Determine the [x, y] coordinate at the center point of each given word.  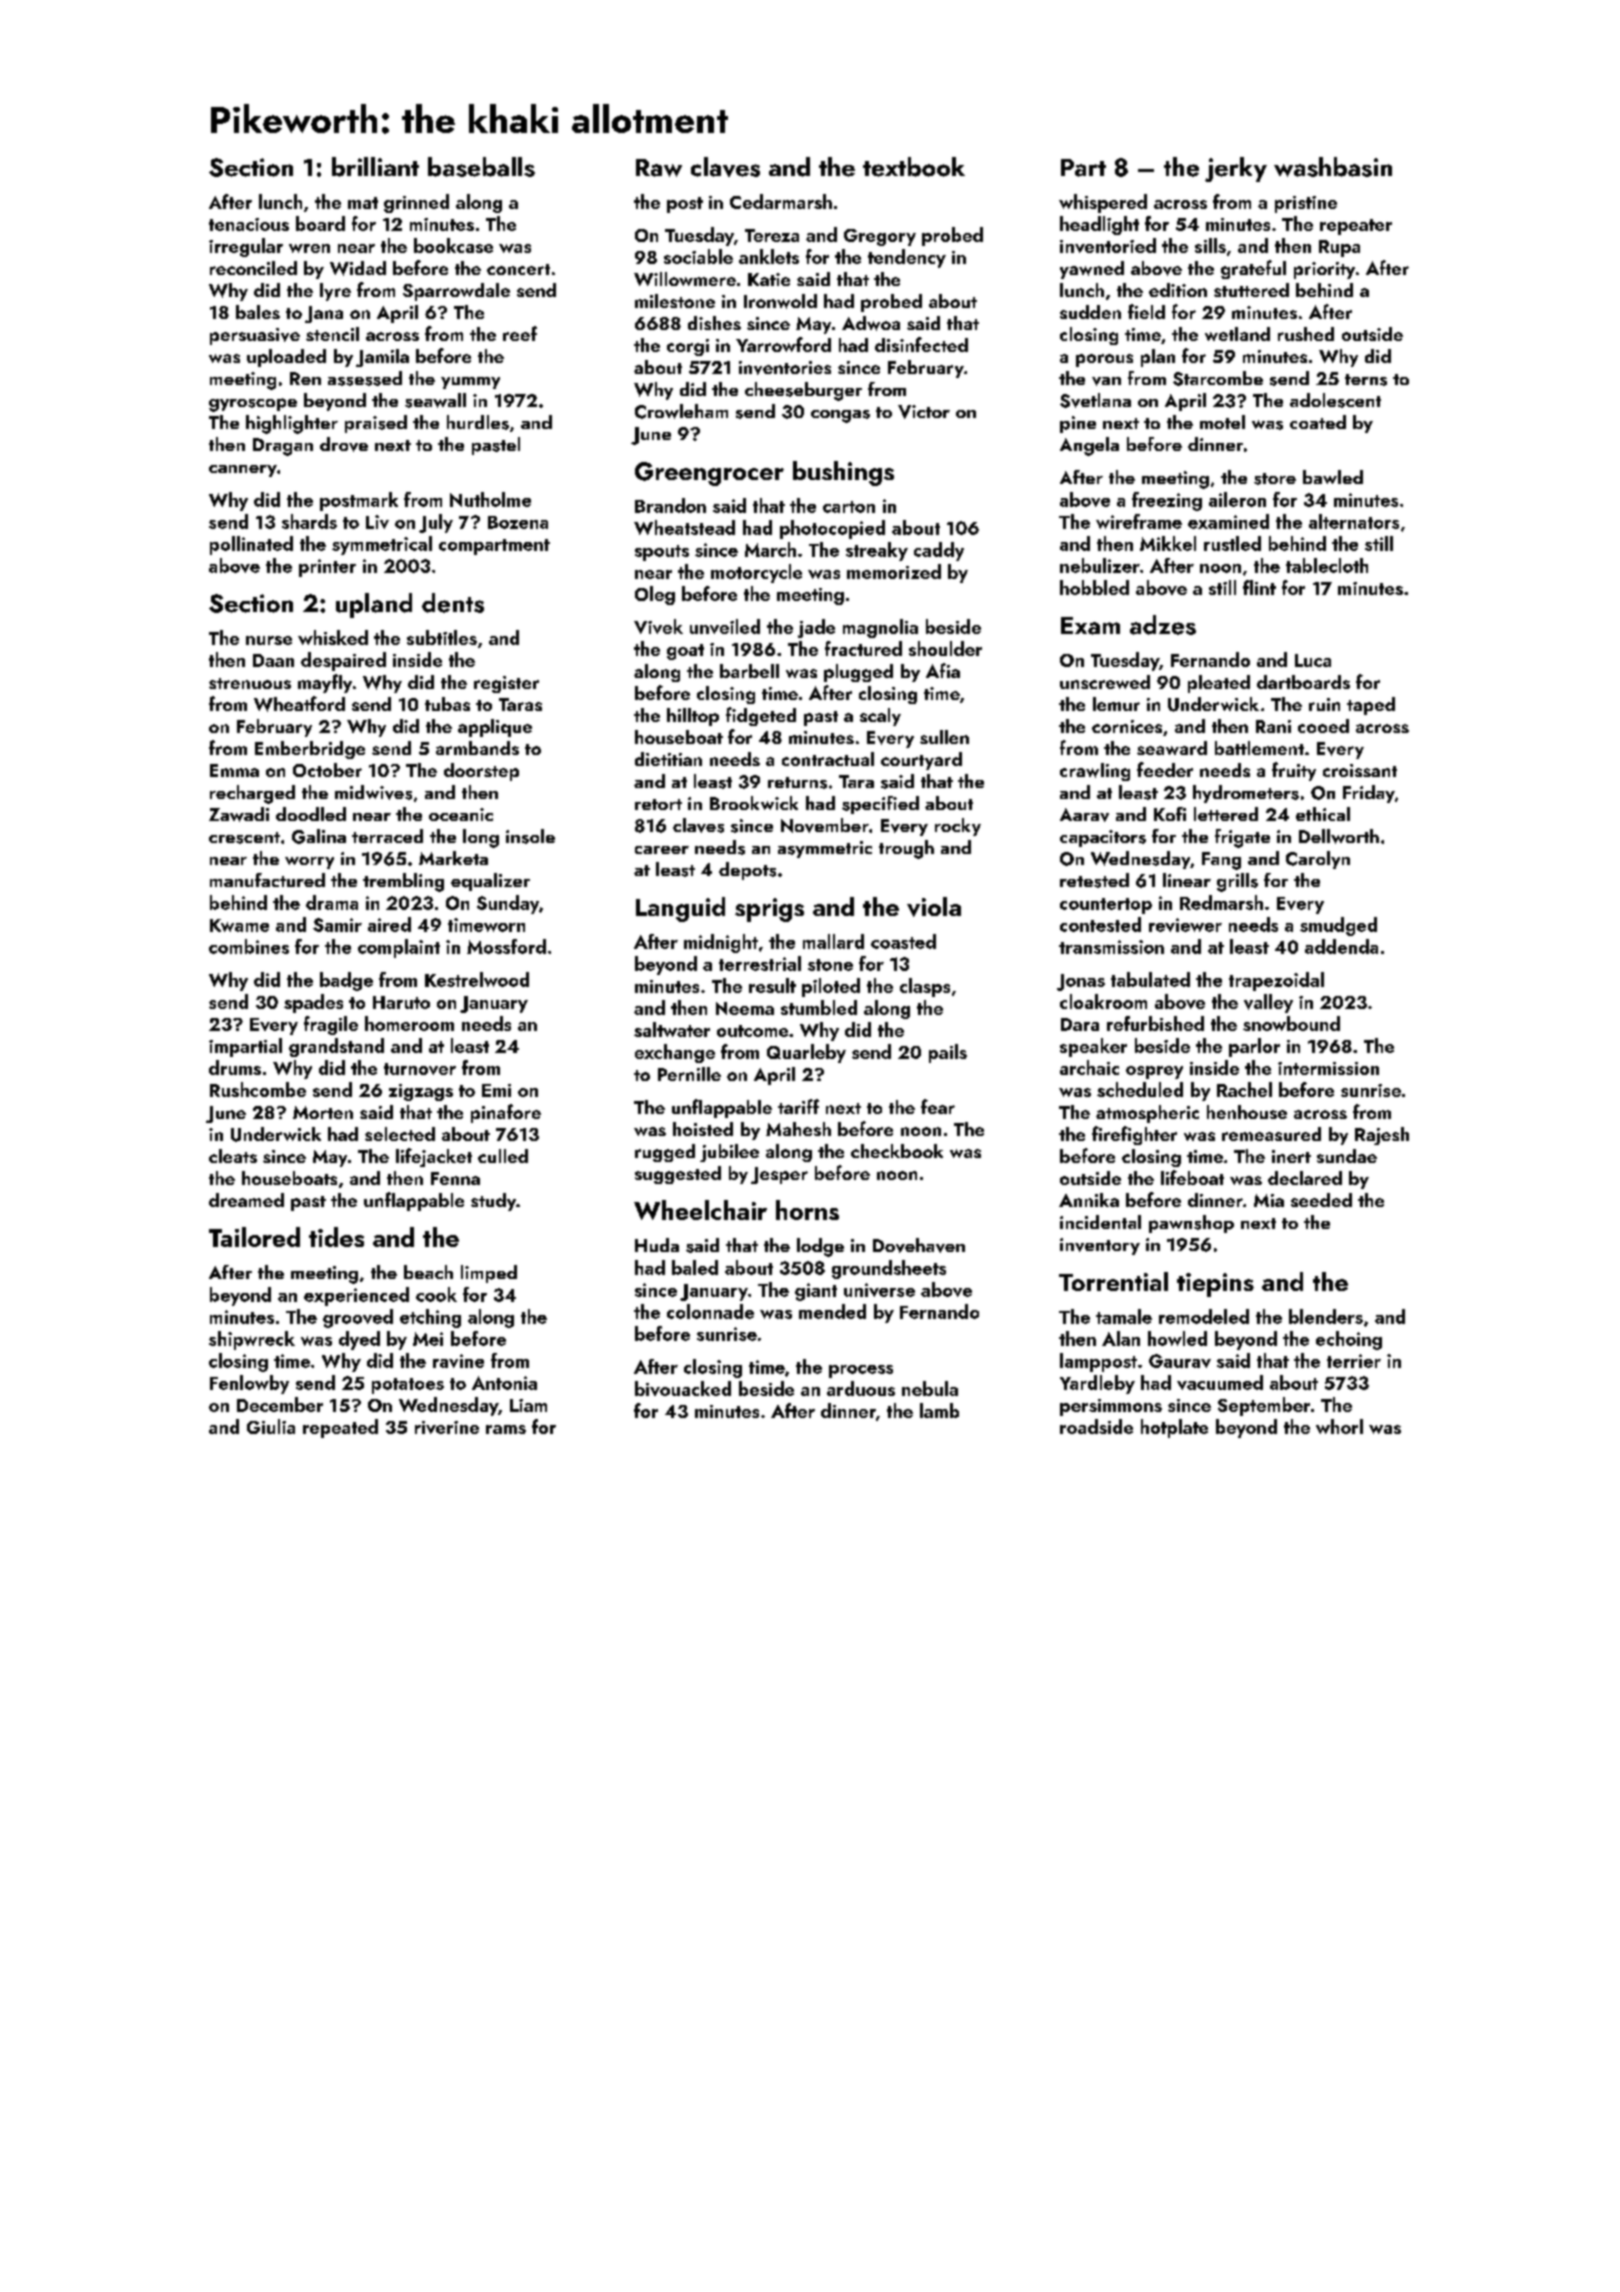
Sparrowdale [456, 292]
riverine [447, 1427]
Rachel [1244, 1089]
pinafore [506, 1113]
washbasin [1333, 167]
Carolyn [1318, 860]
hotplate [1174, 1428]
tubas [447, 704]
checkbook [897, 1151]
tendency [907, 258]
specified [880, 805]
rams [506, 1429]
